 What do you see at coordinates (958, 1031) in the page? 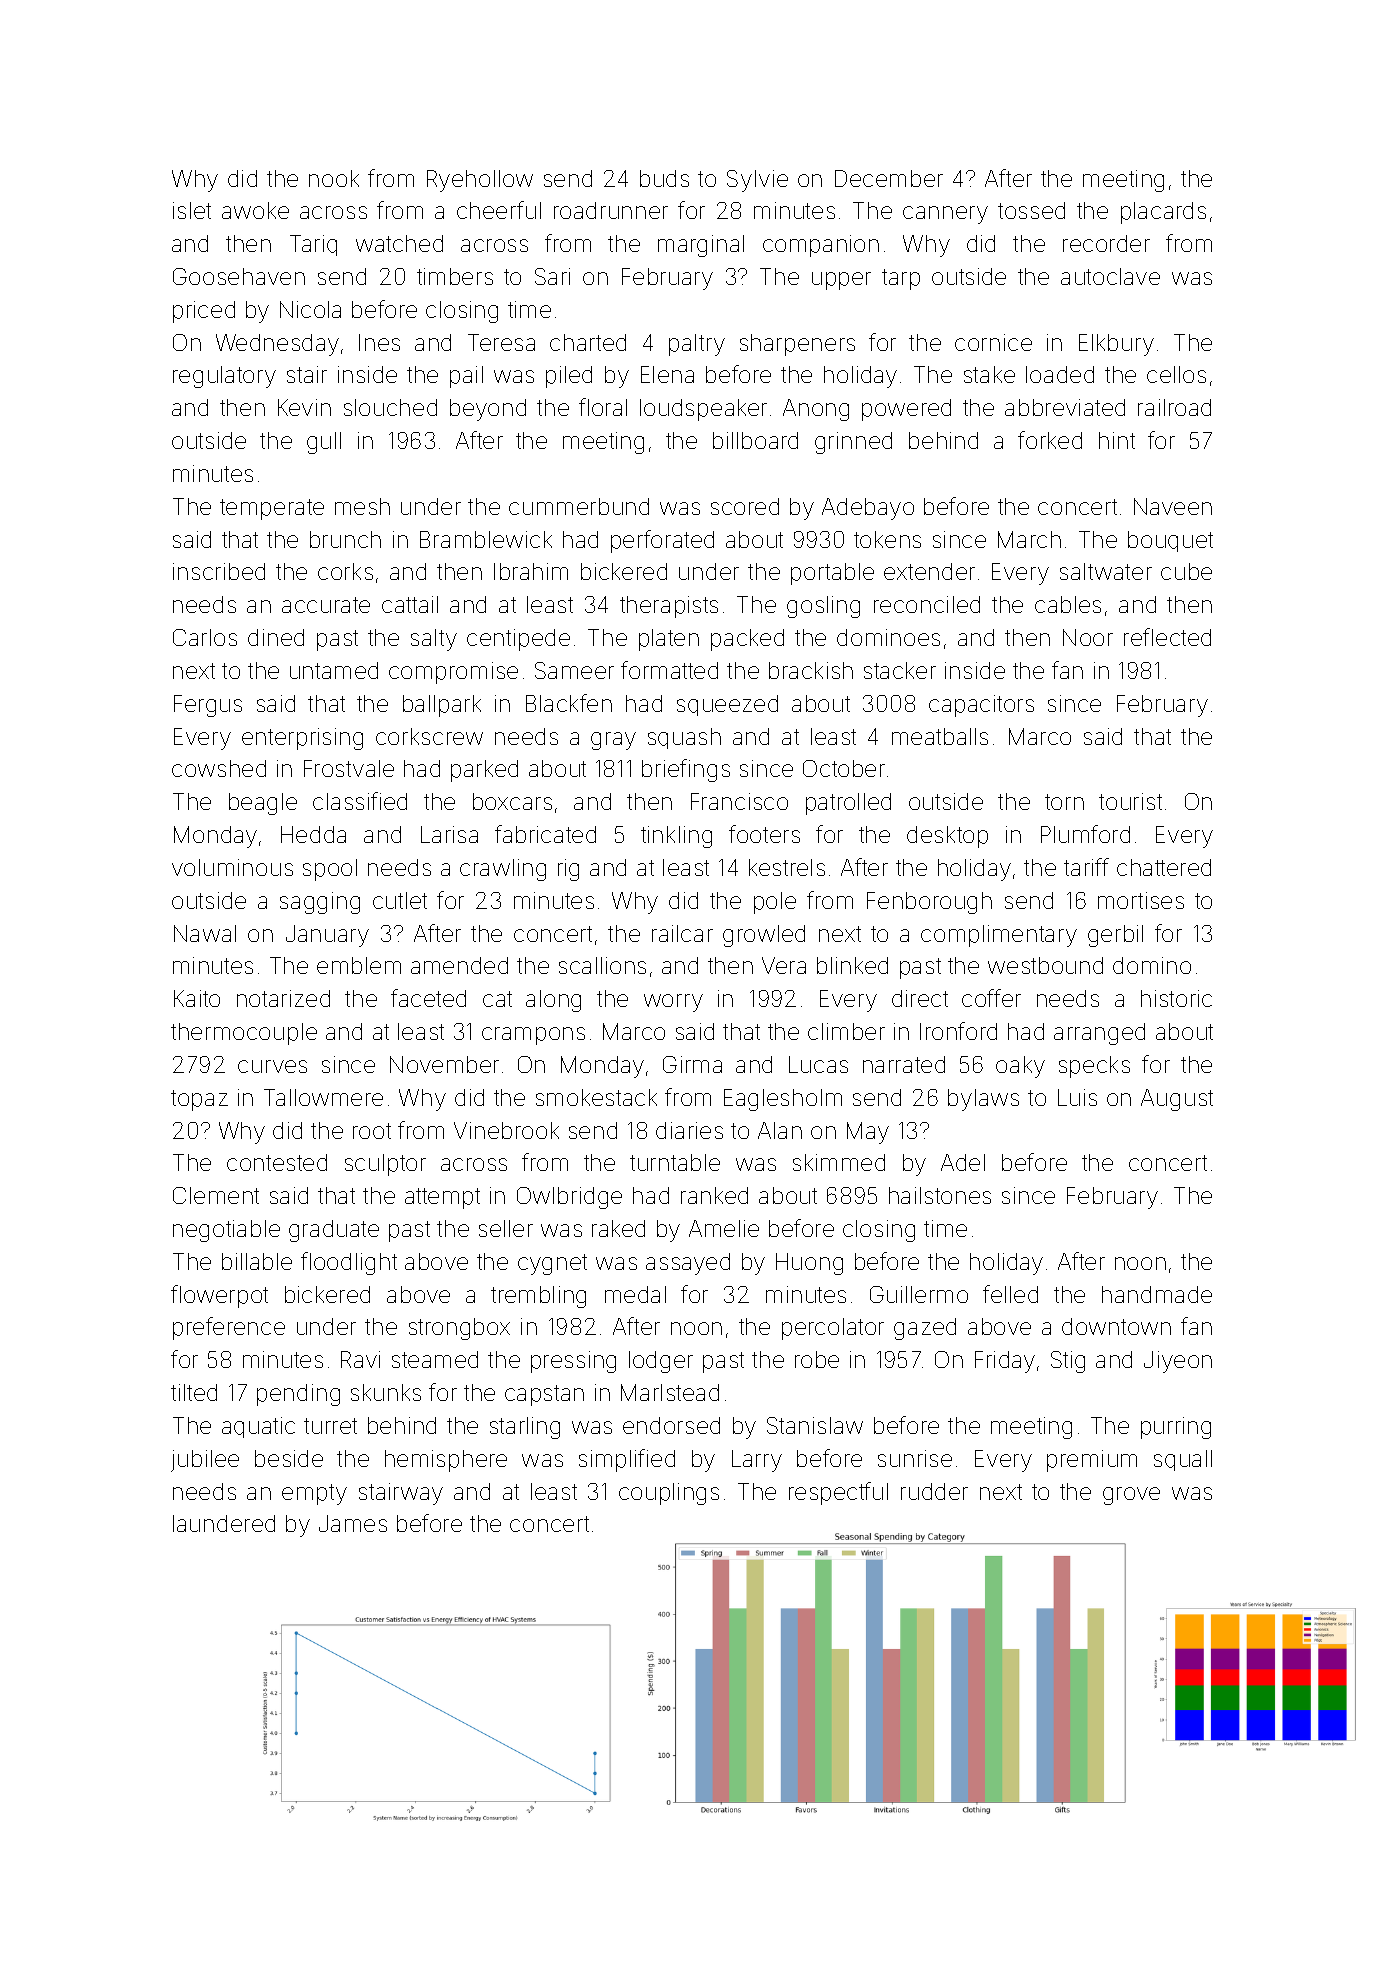
I see `Ironford` at bounding box center [958, 1031].
